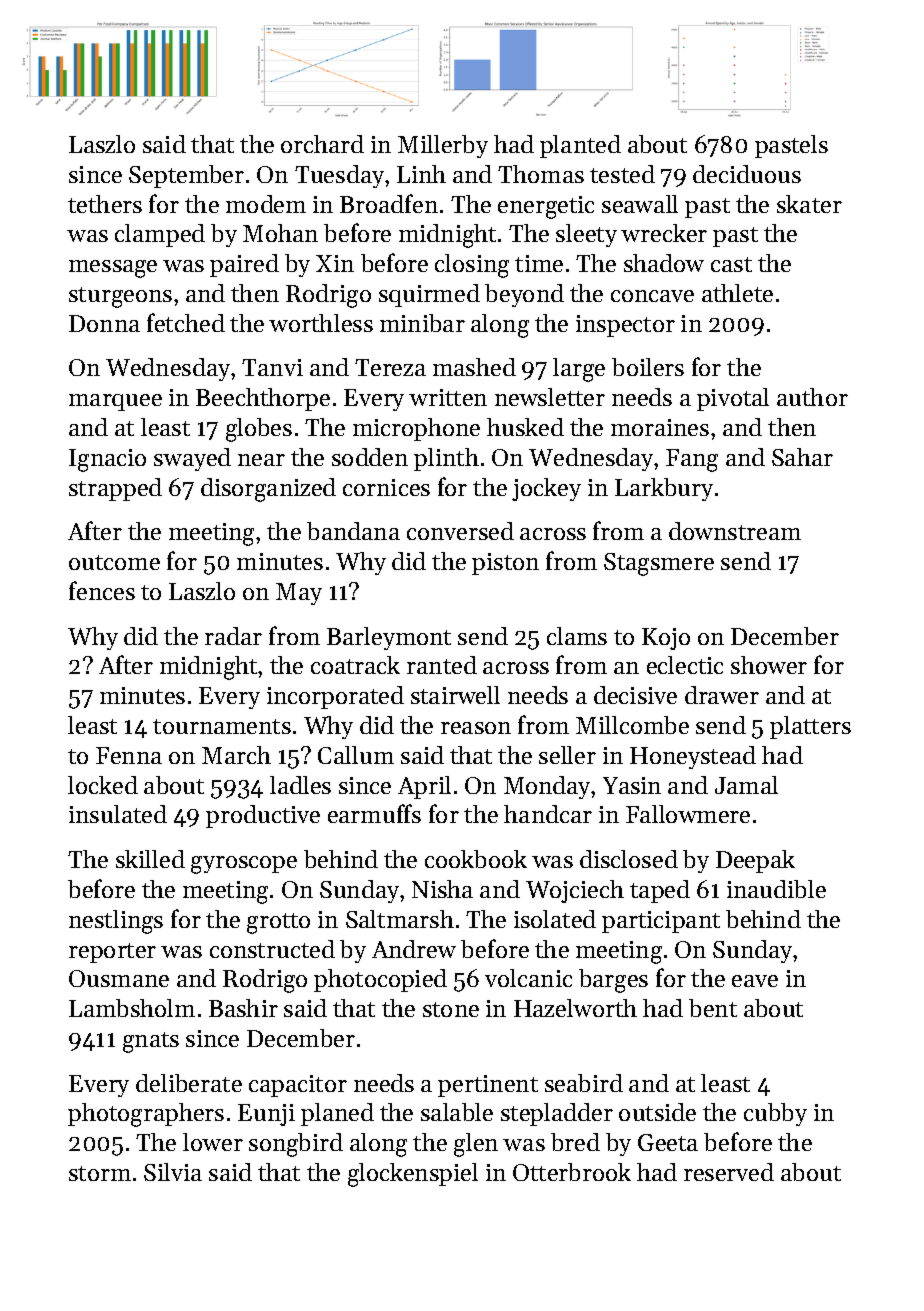 Image resolution: width=924 pixels, height=1311 pixels. I want to click on message, so click(113, 269).
